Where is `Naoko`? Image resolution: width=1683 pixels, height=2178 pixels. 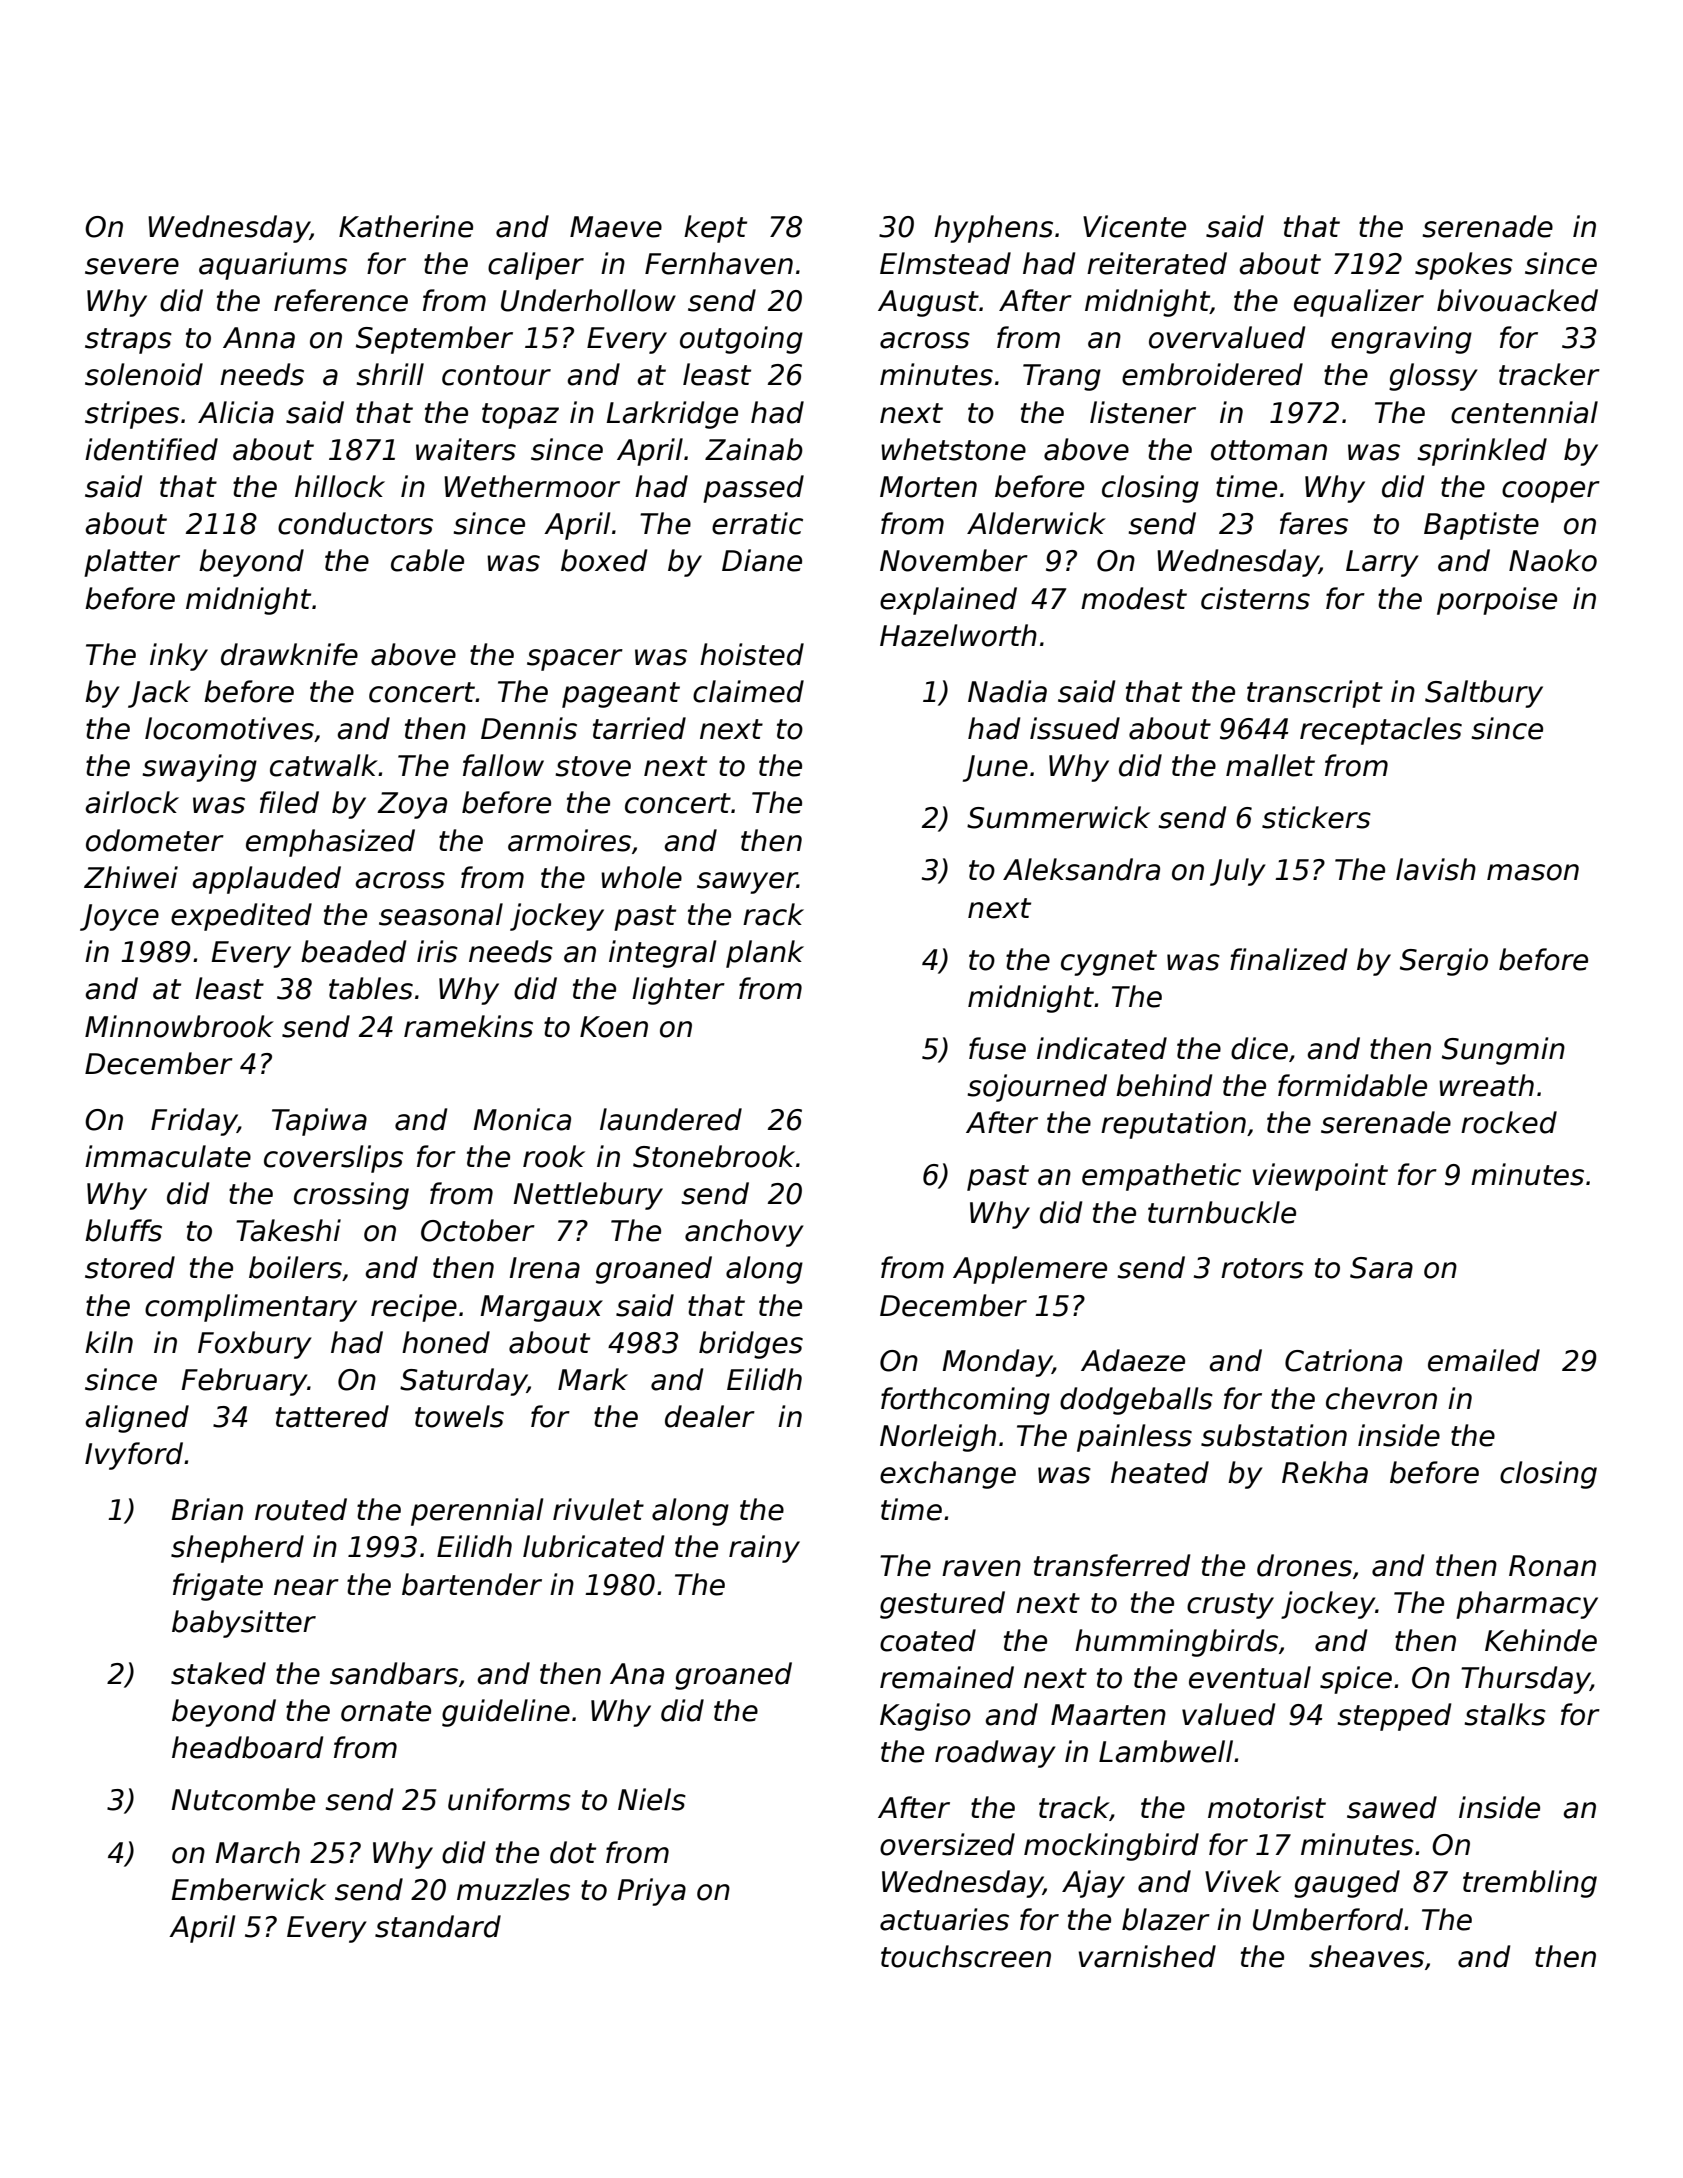 Naoko is located at coordinates (1553, 560).
